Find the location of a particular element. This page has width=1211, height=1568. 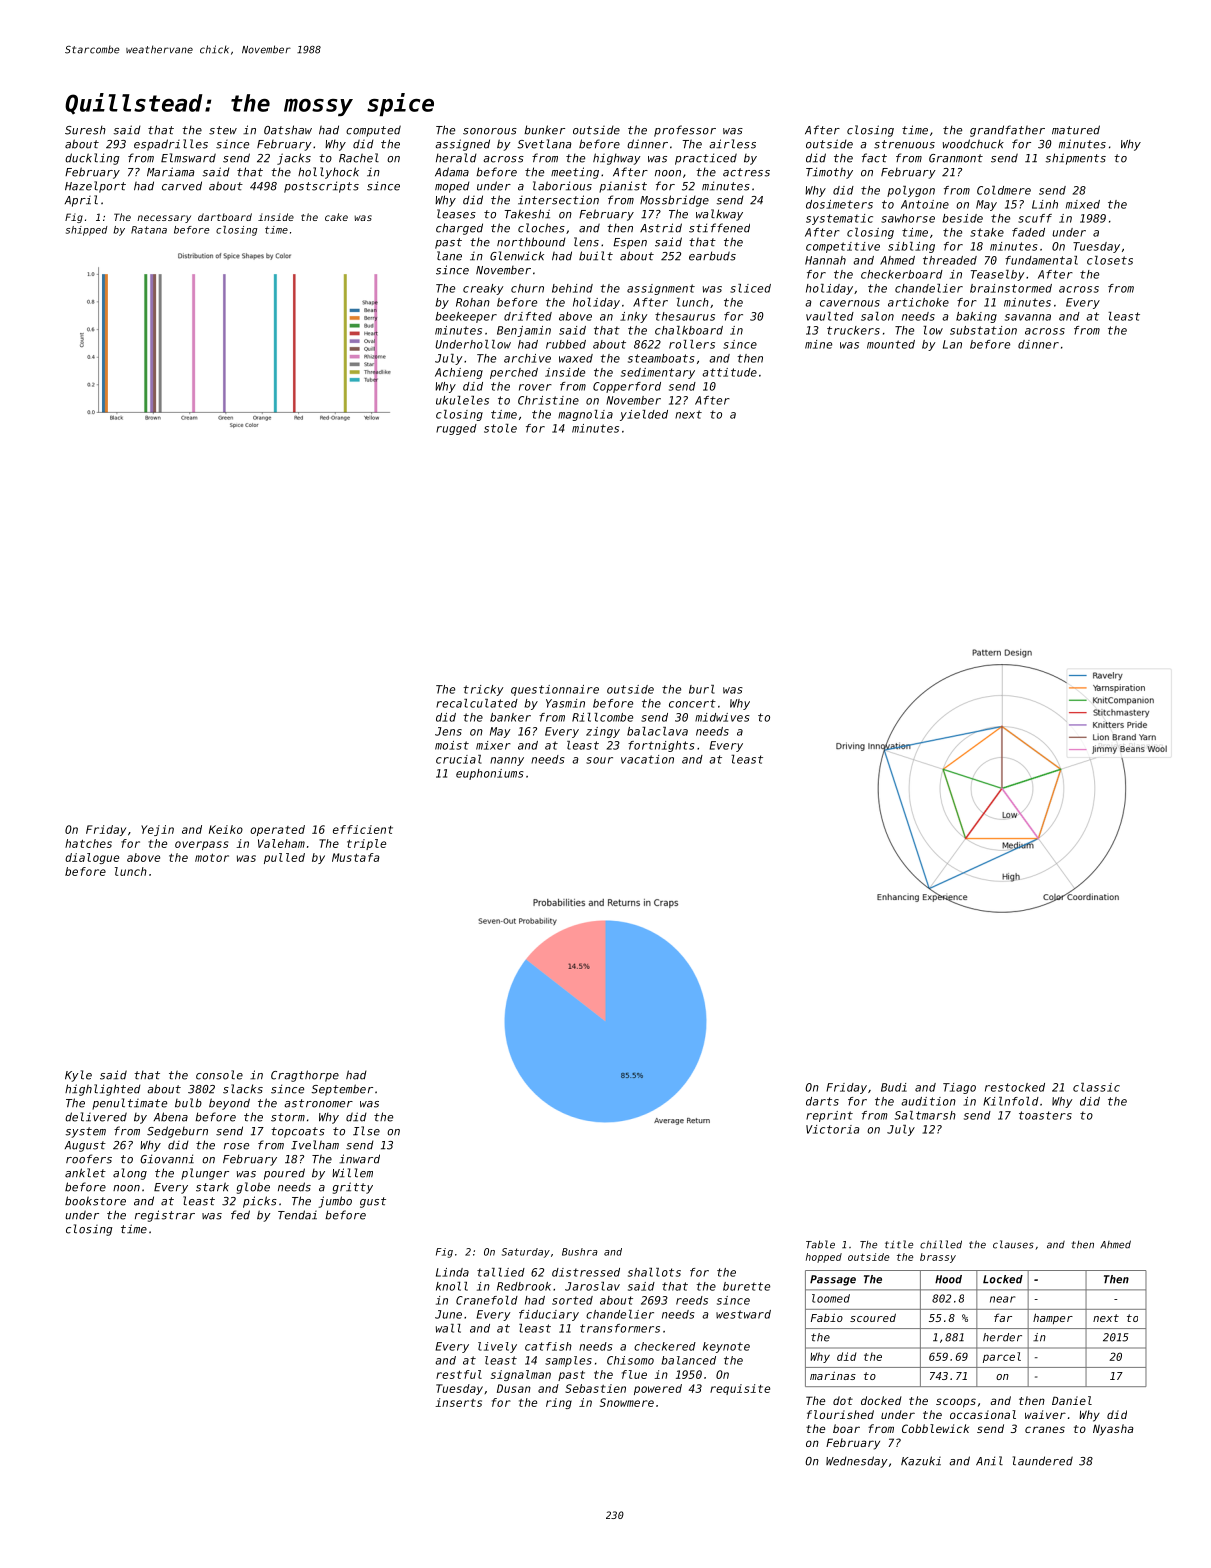

cake is located at coordinates (336, 217).
